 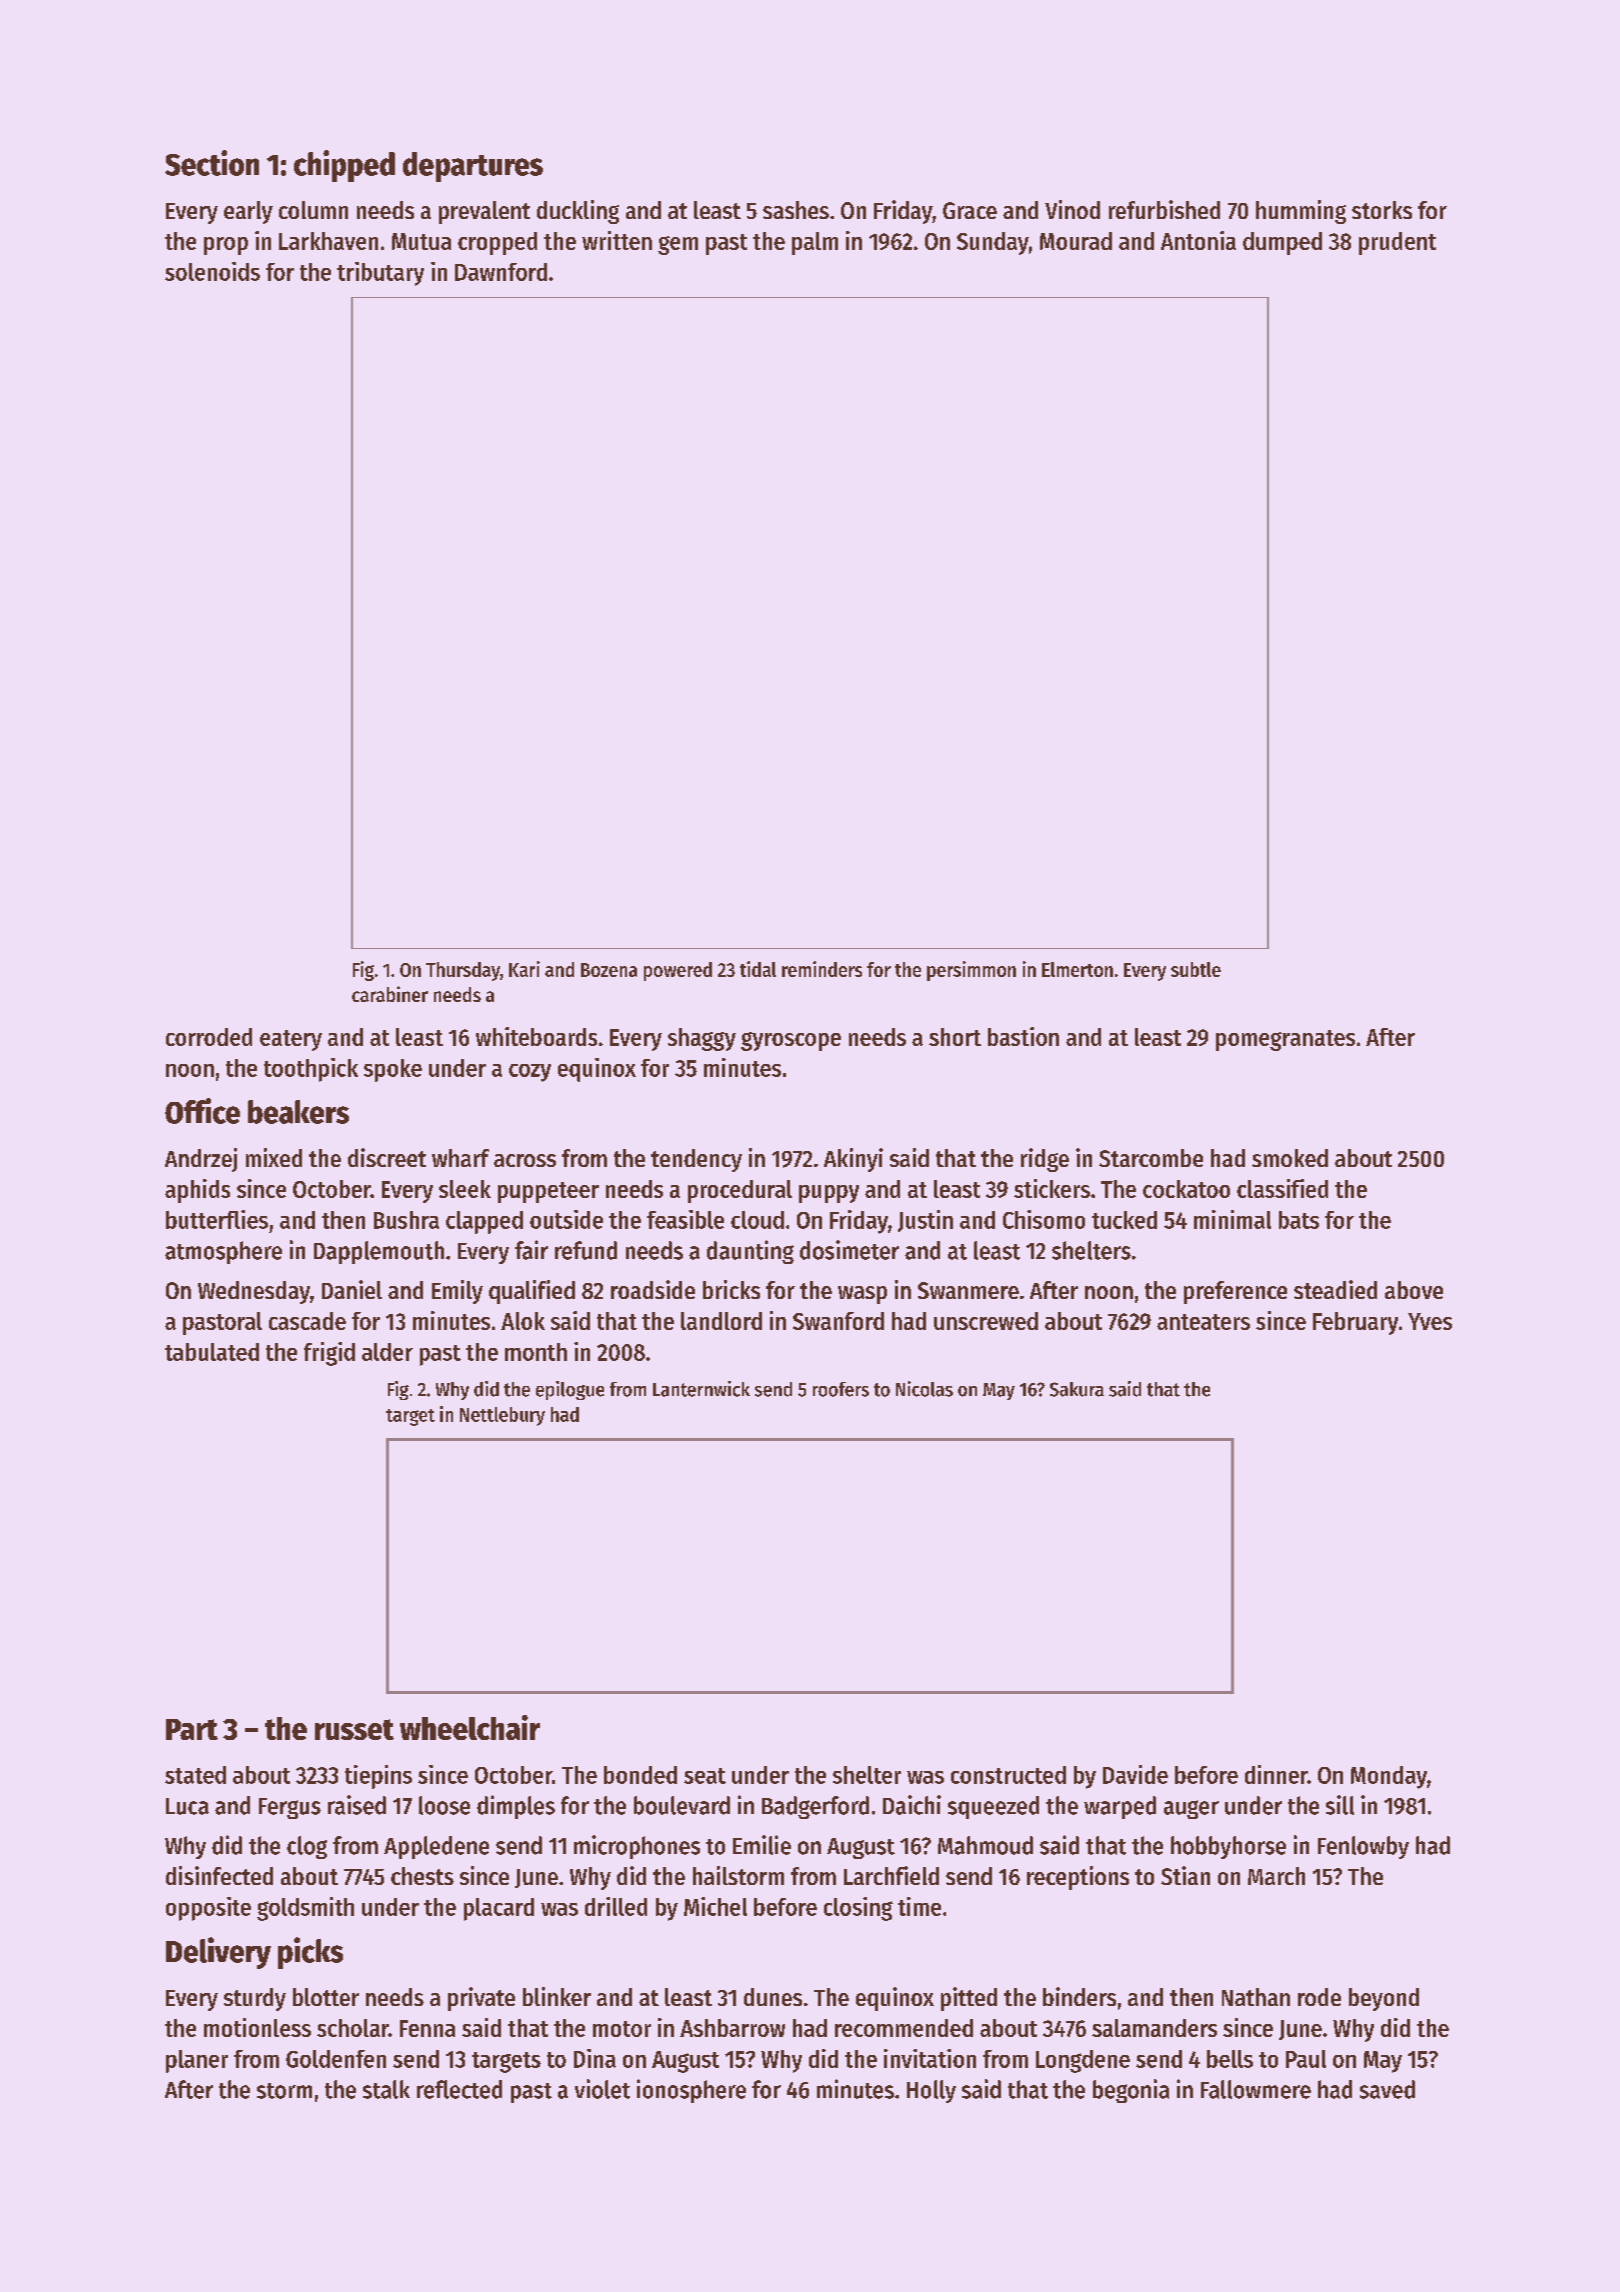 What do you see at coordinates (1191, 1809) in the image?
I see `auger` at bounding box center [1191, 1809].
